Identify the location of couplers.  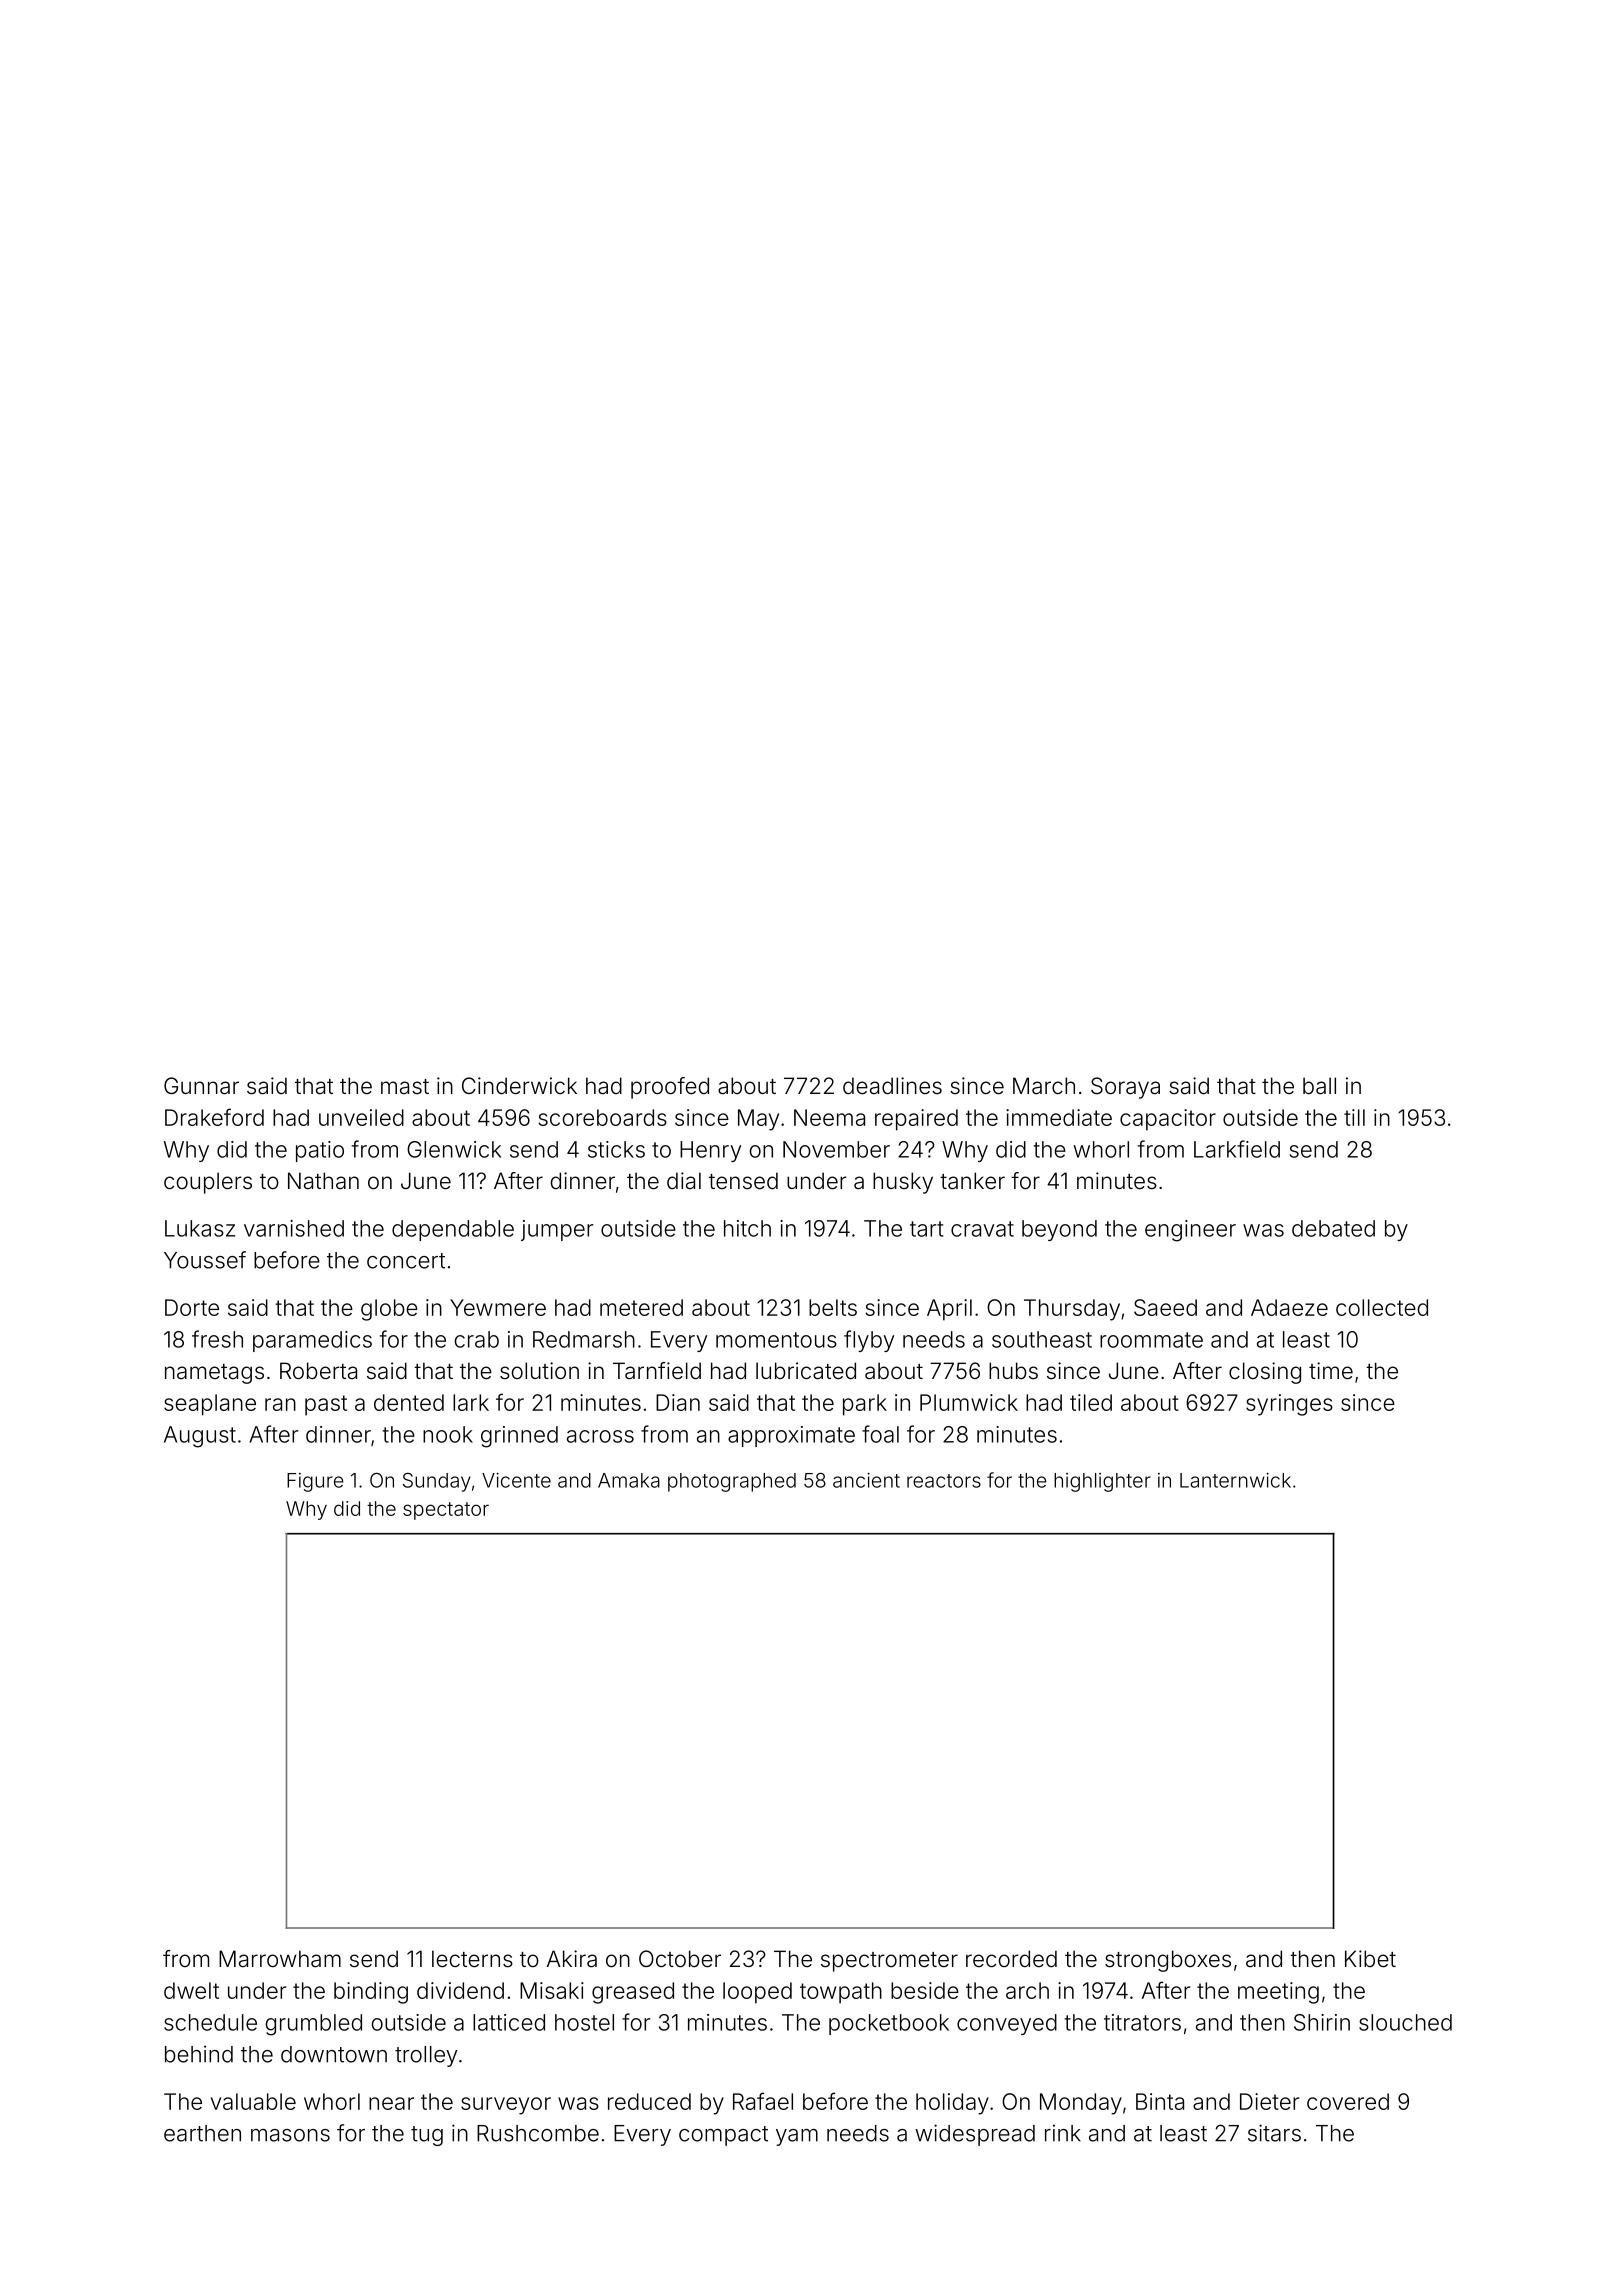
(208, 1183).
